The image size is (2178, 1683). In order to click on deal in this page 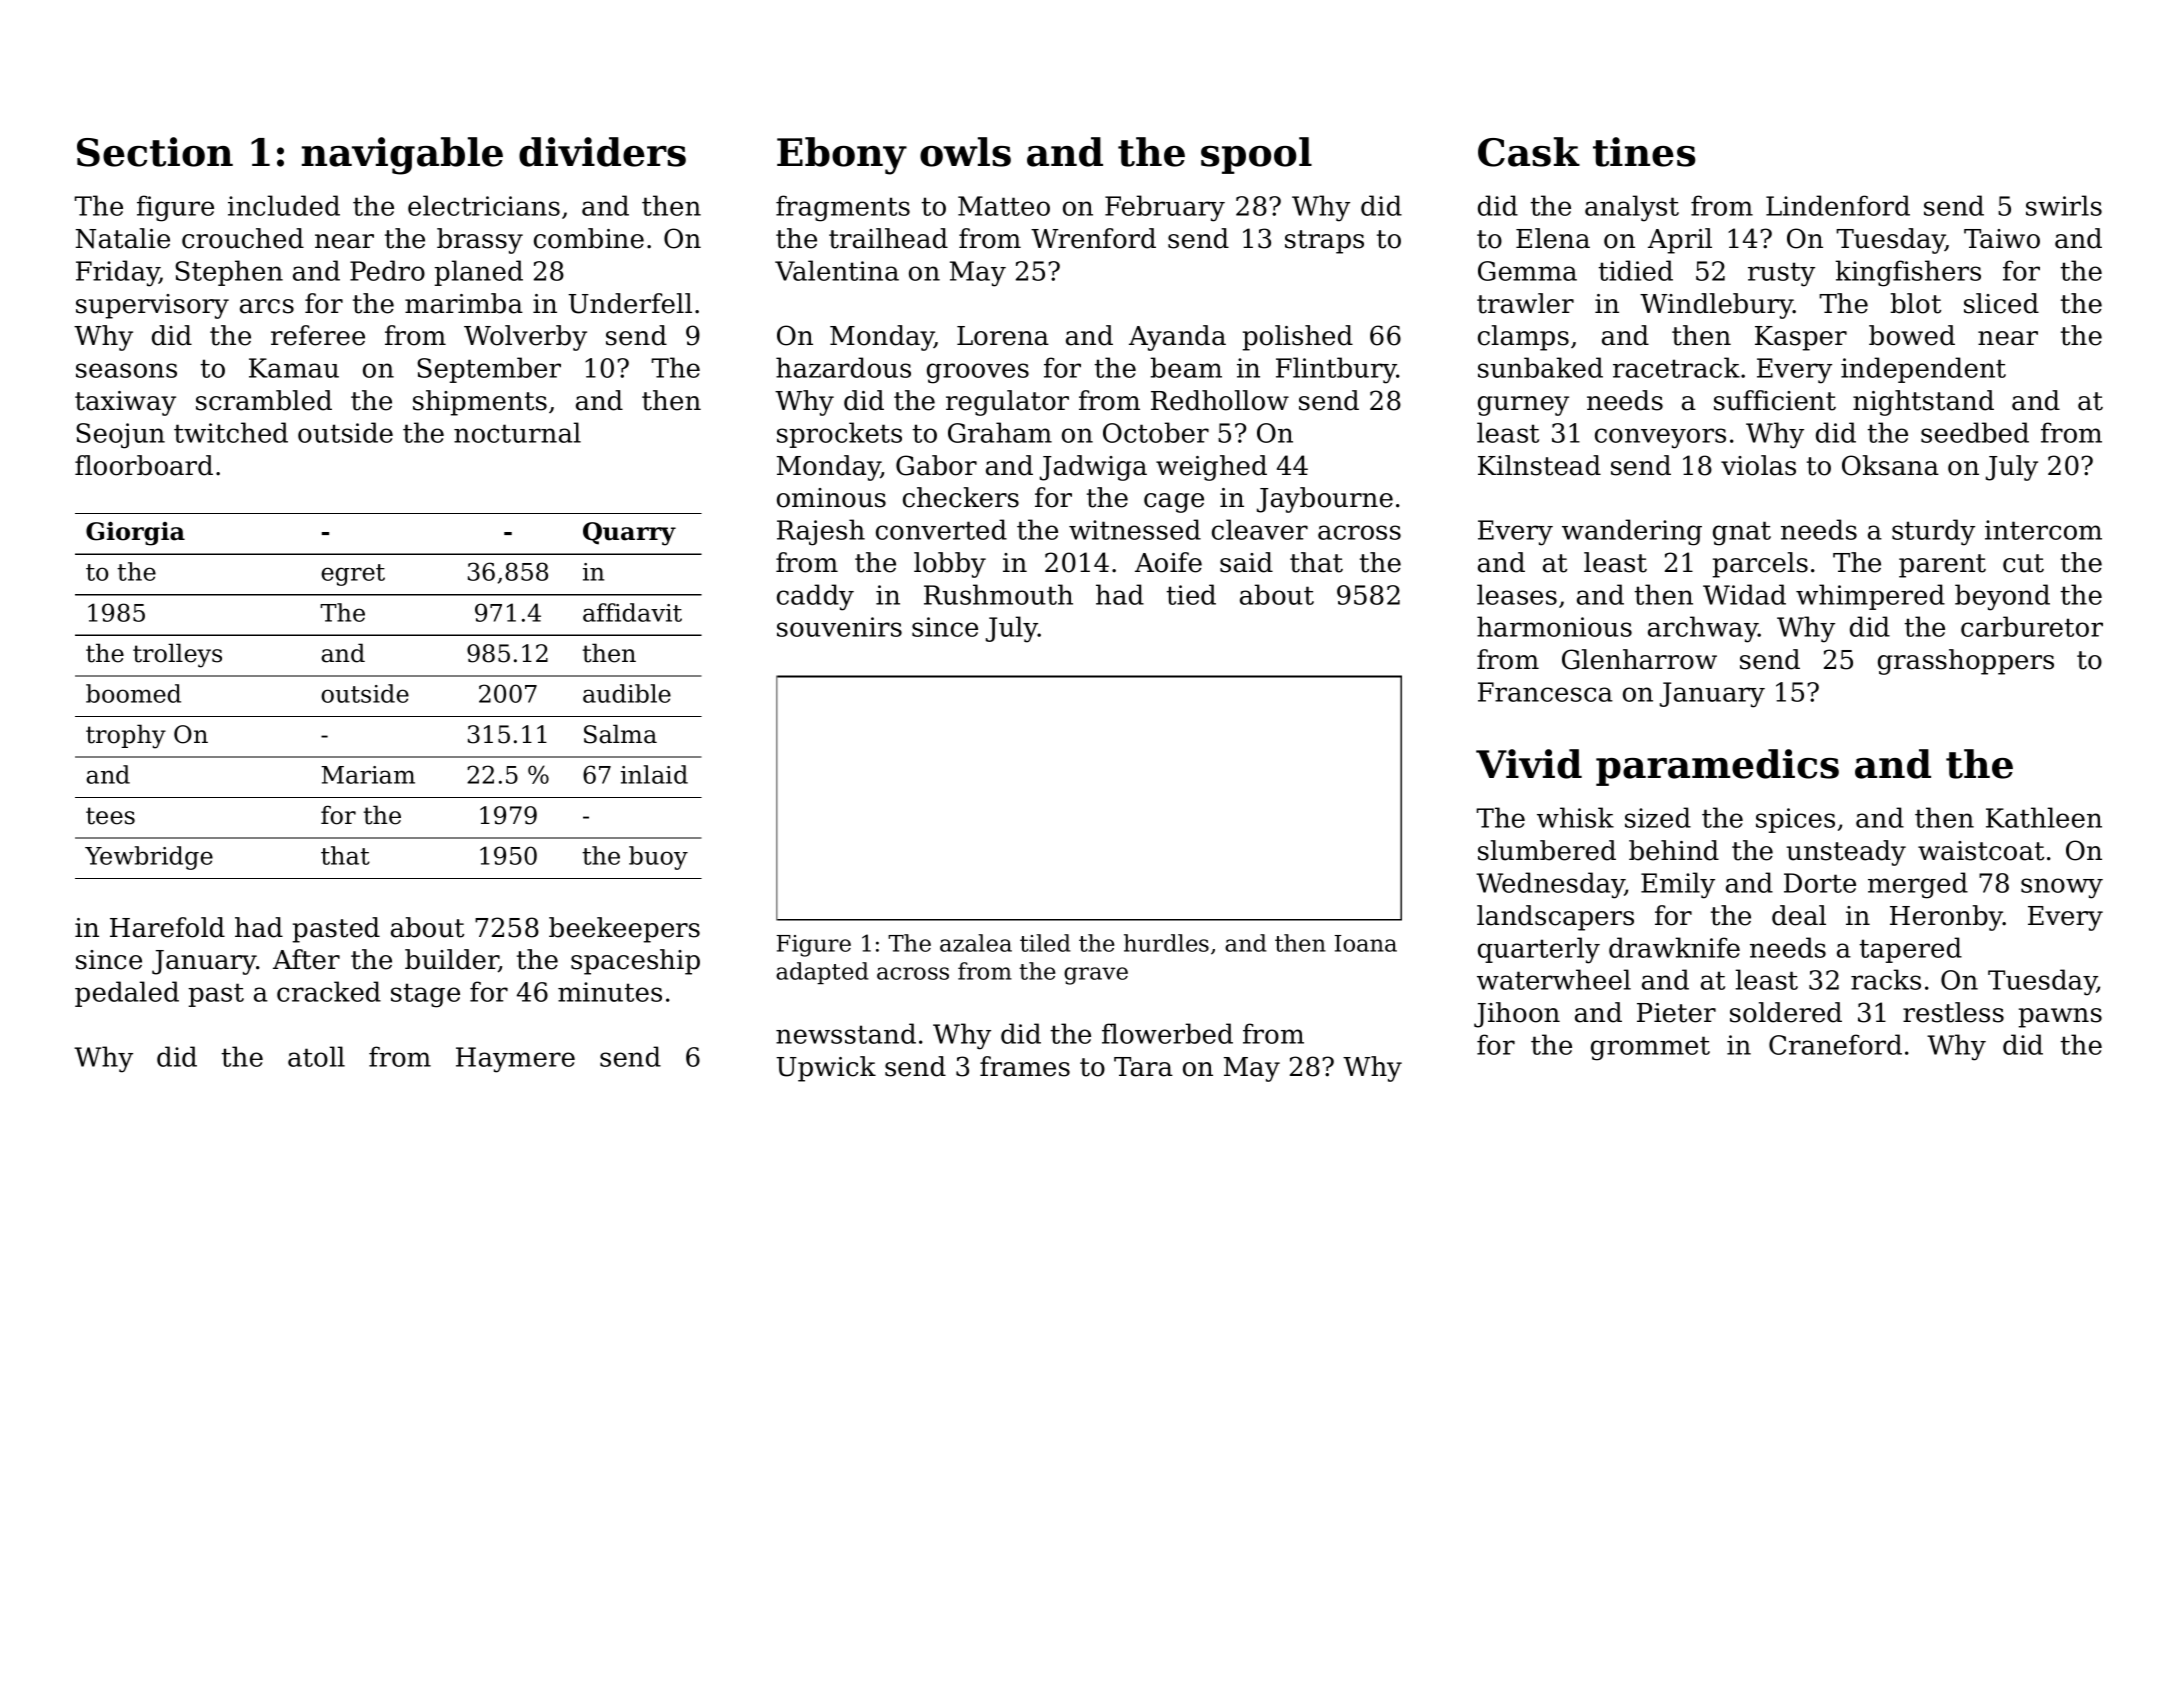, I will do `click(1799, 915)`.
